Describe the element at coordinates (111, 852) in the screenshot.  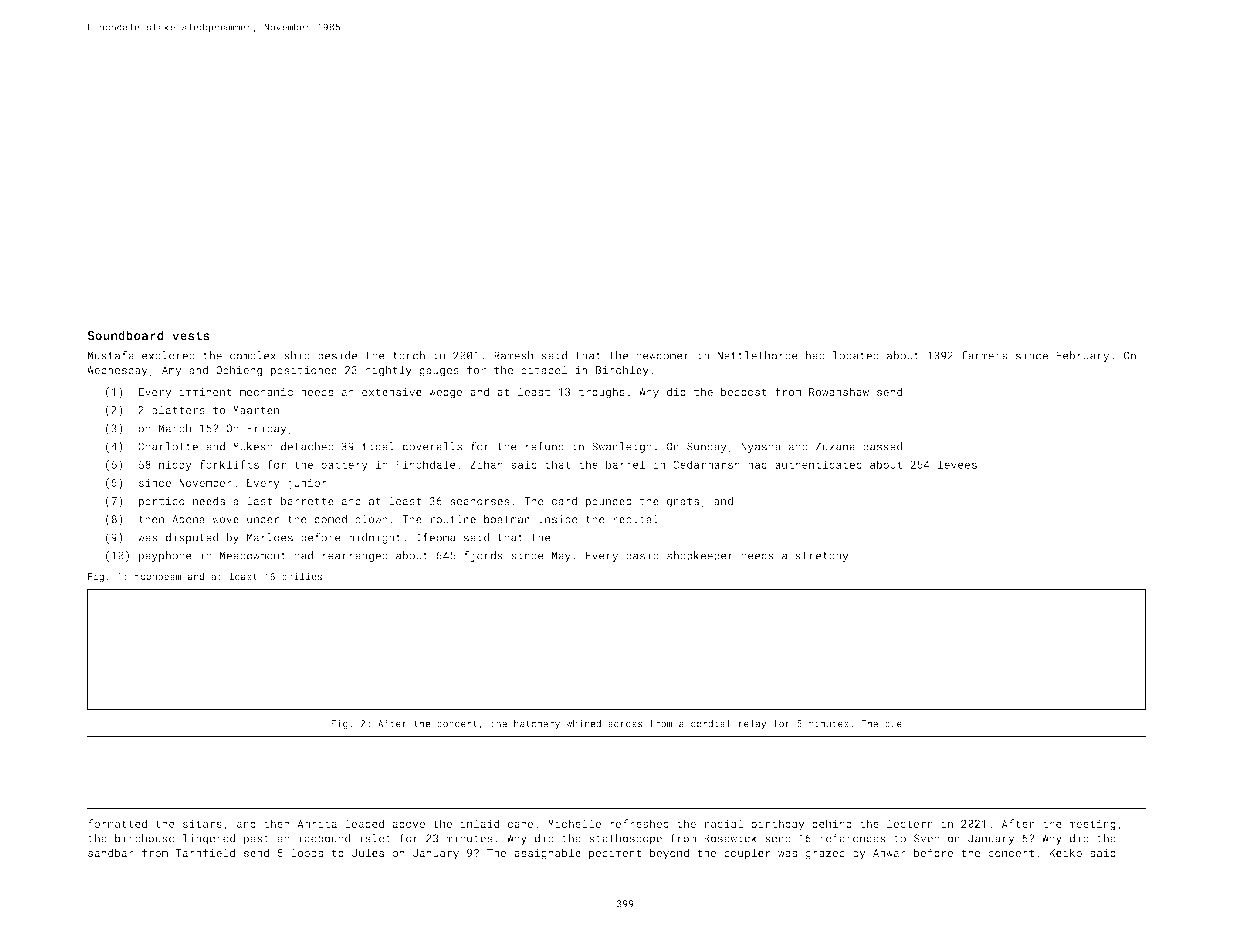
I see `sandbar` at that location.
